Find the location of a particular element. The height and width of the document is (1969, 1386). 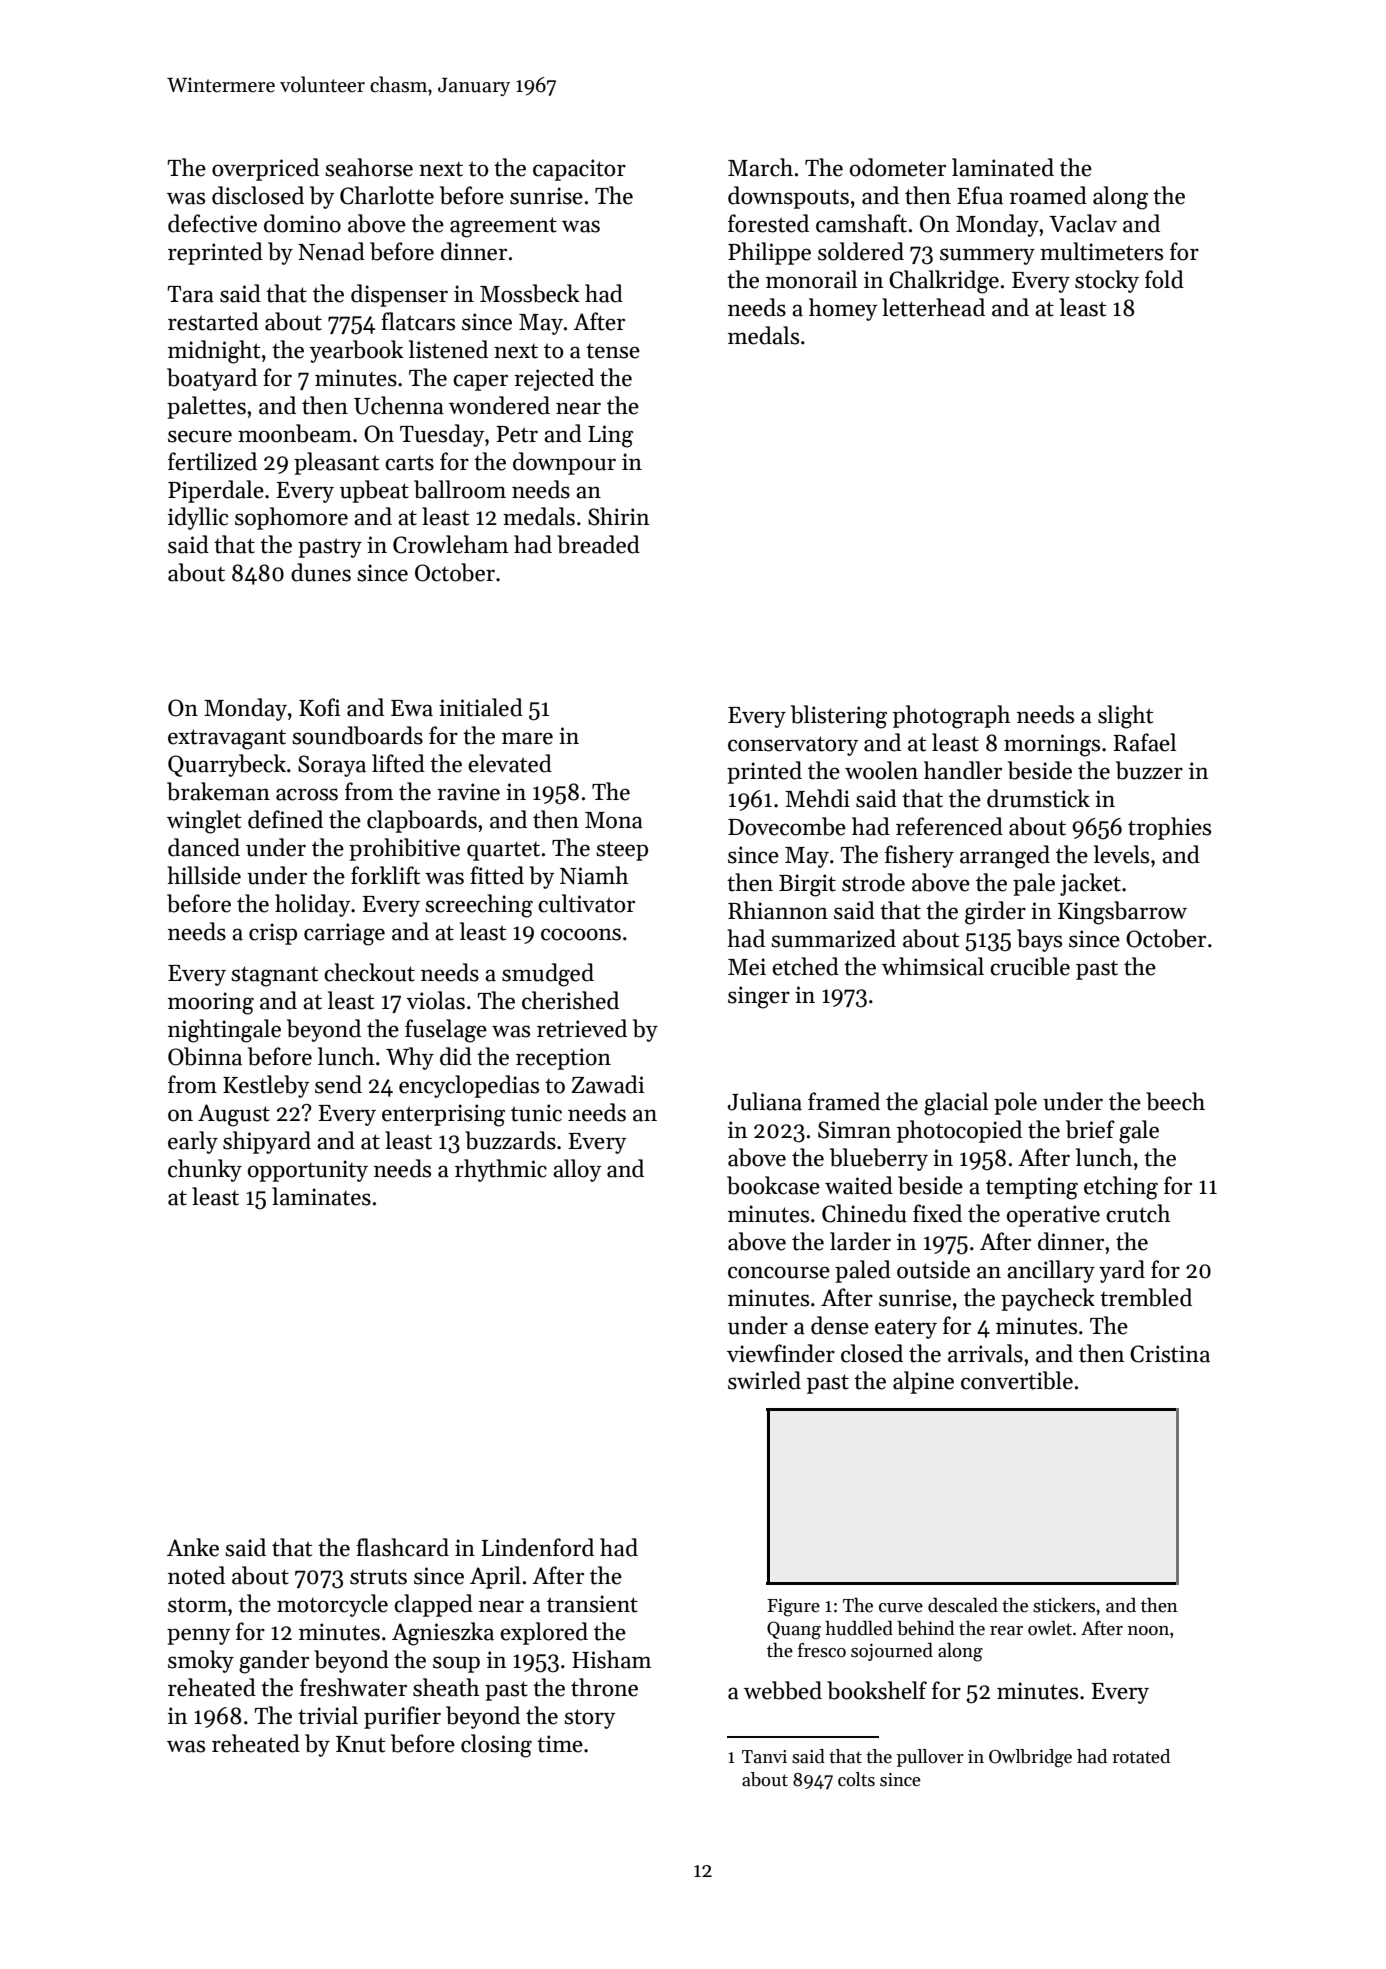

August is located at coordinates (234, 1115).
